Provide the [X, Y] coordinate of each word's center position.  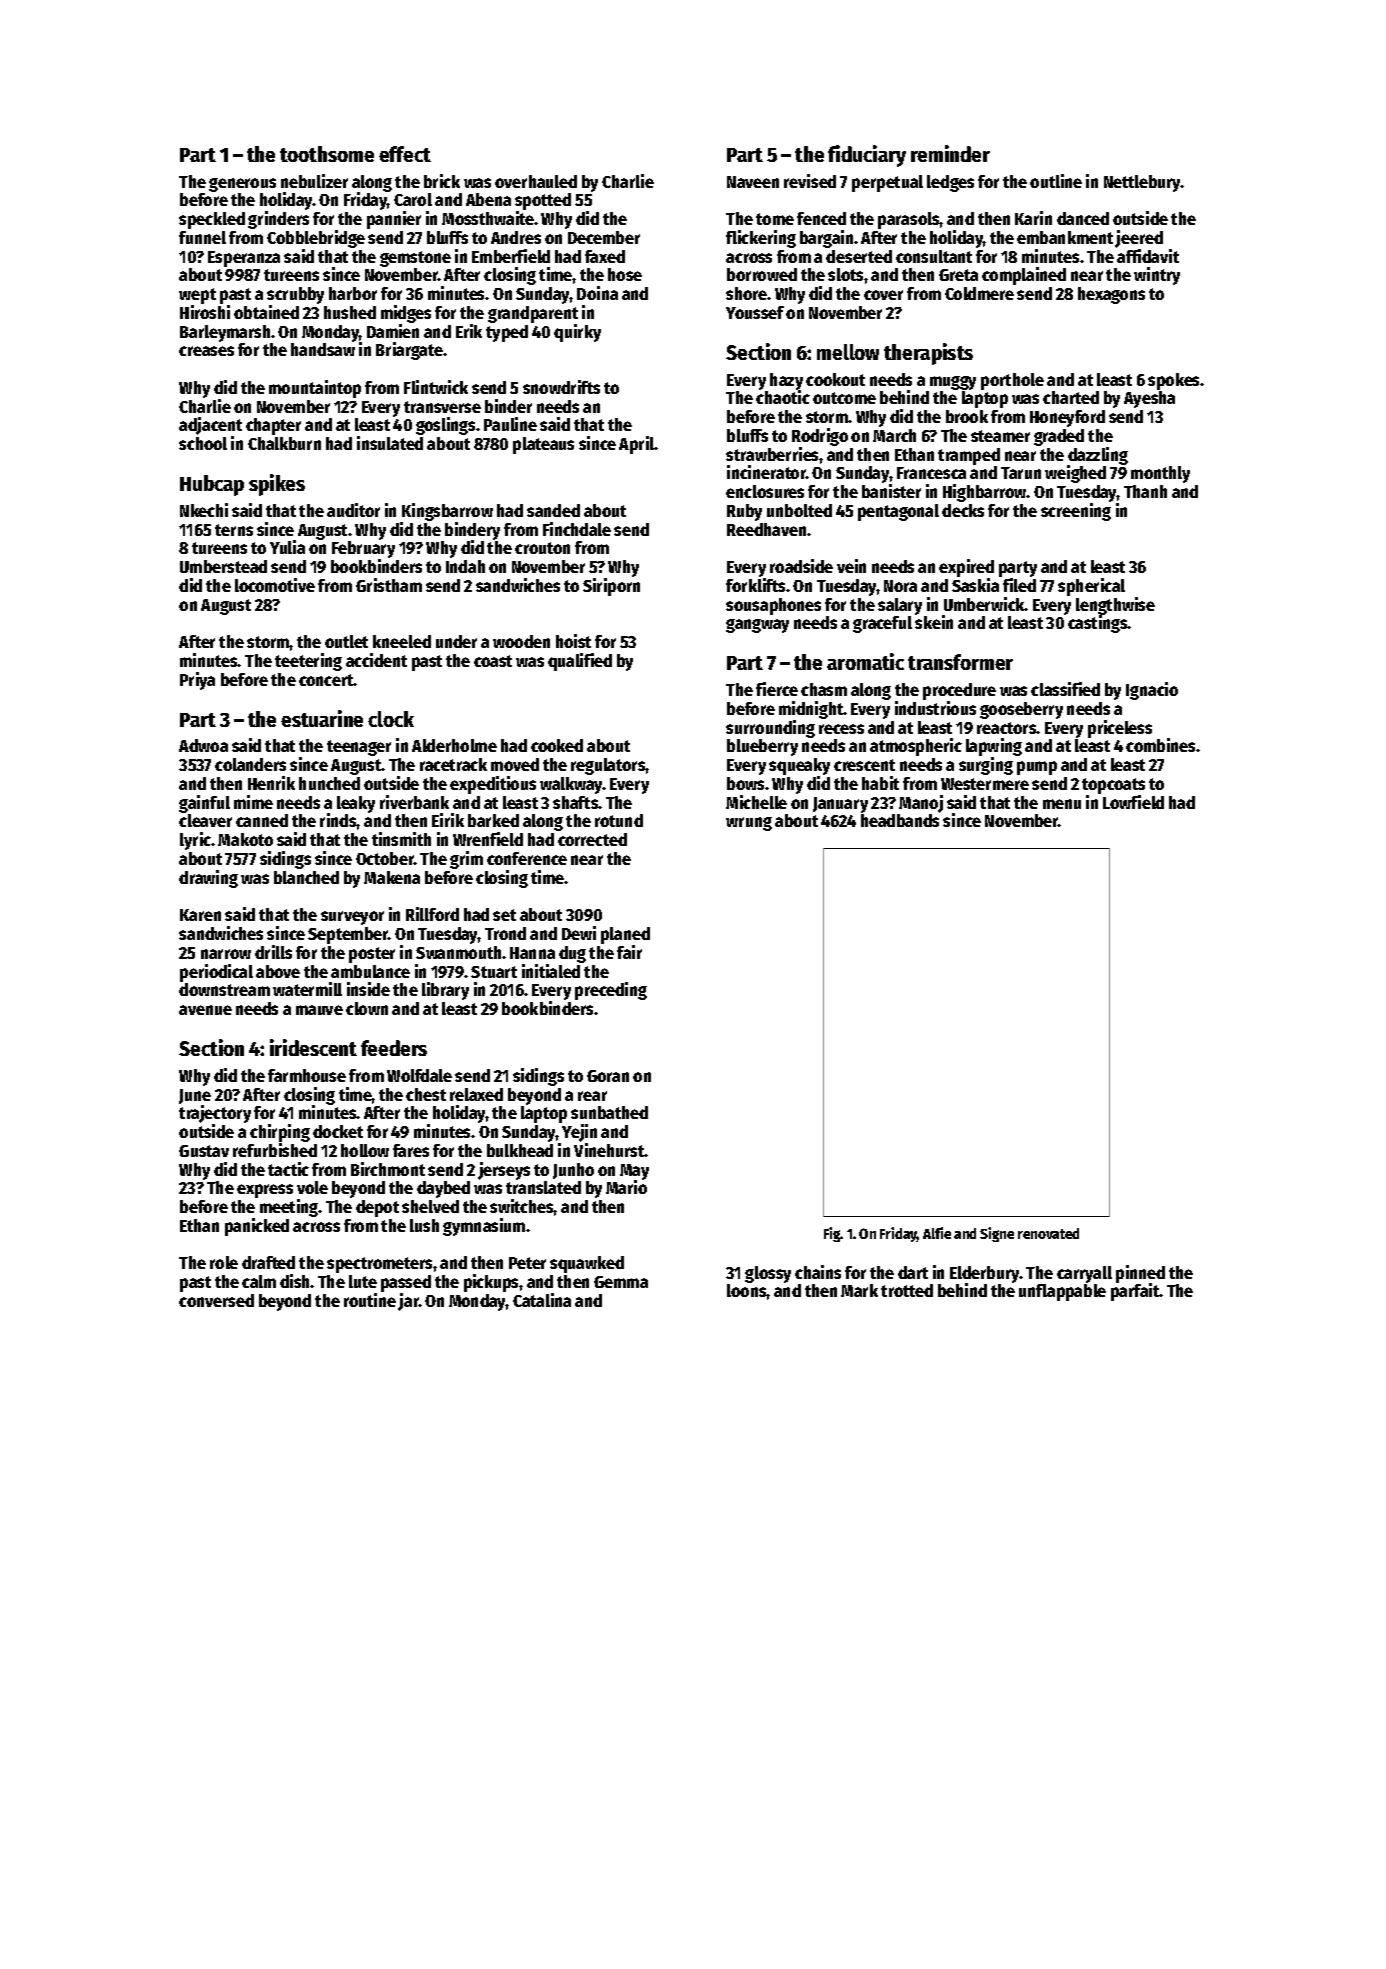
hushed [350, 312]
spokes [1174, 381]
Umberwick [984, 604]
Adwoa [203, 745]
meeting [289, 1208]
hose [625, 274]
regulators [608, 766]
